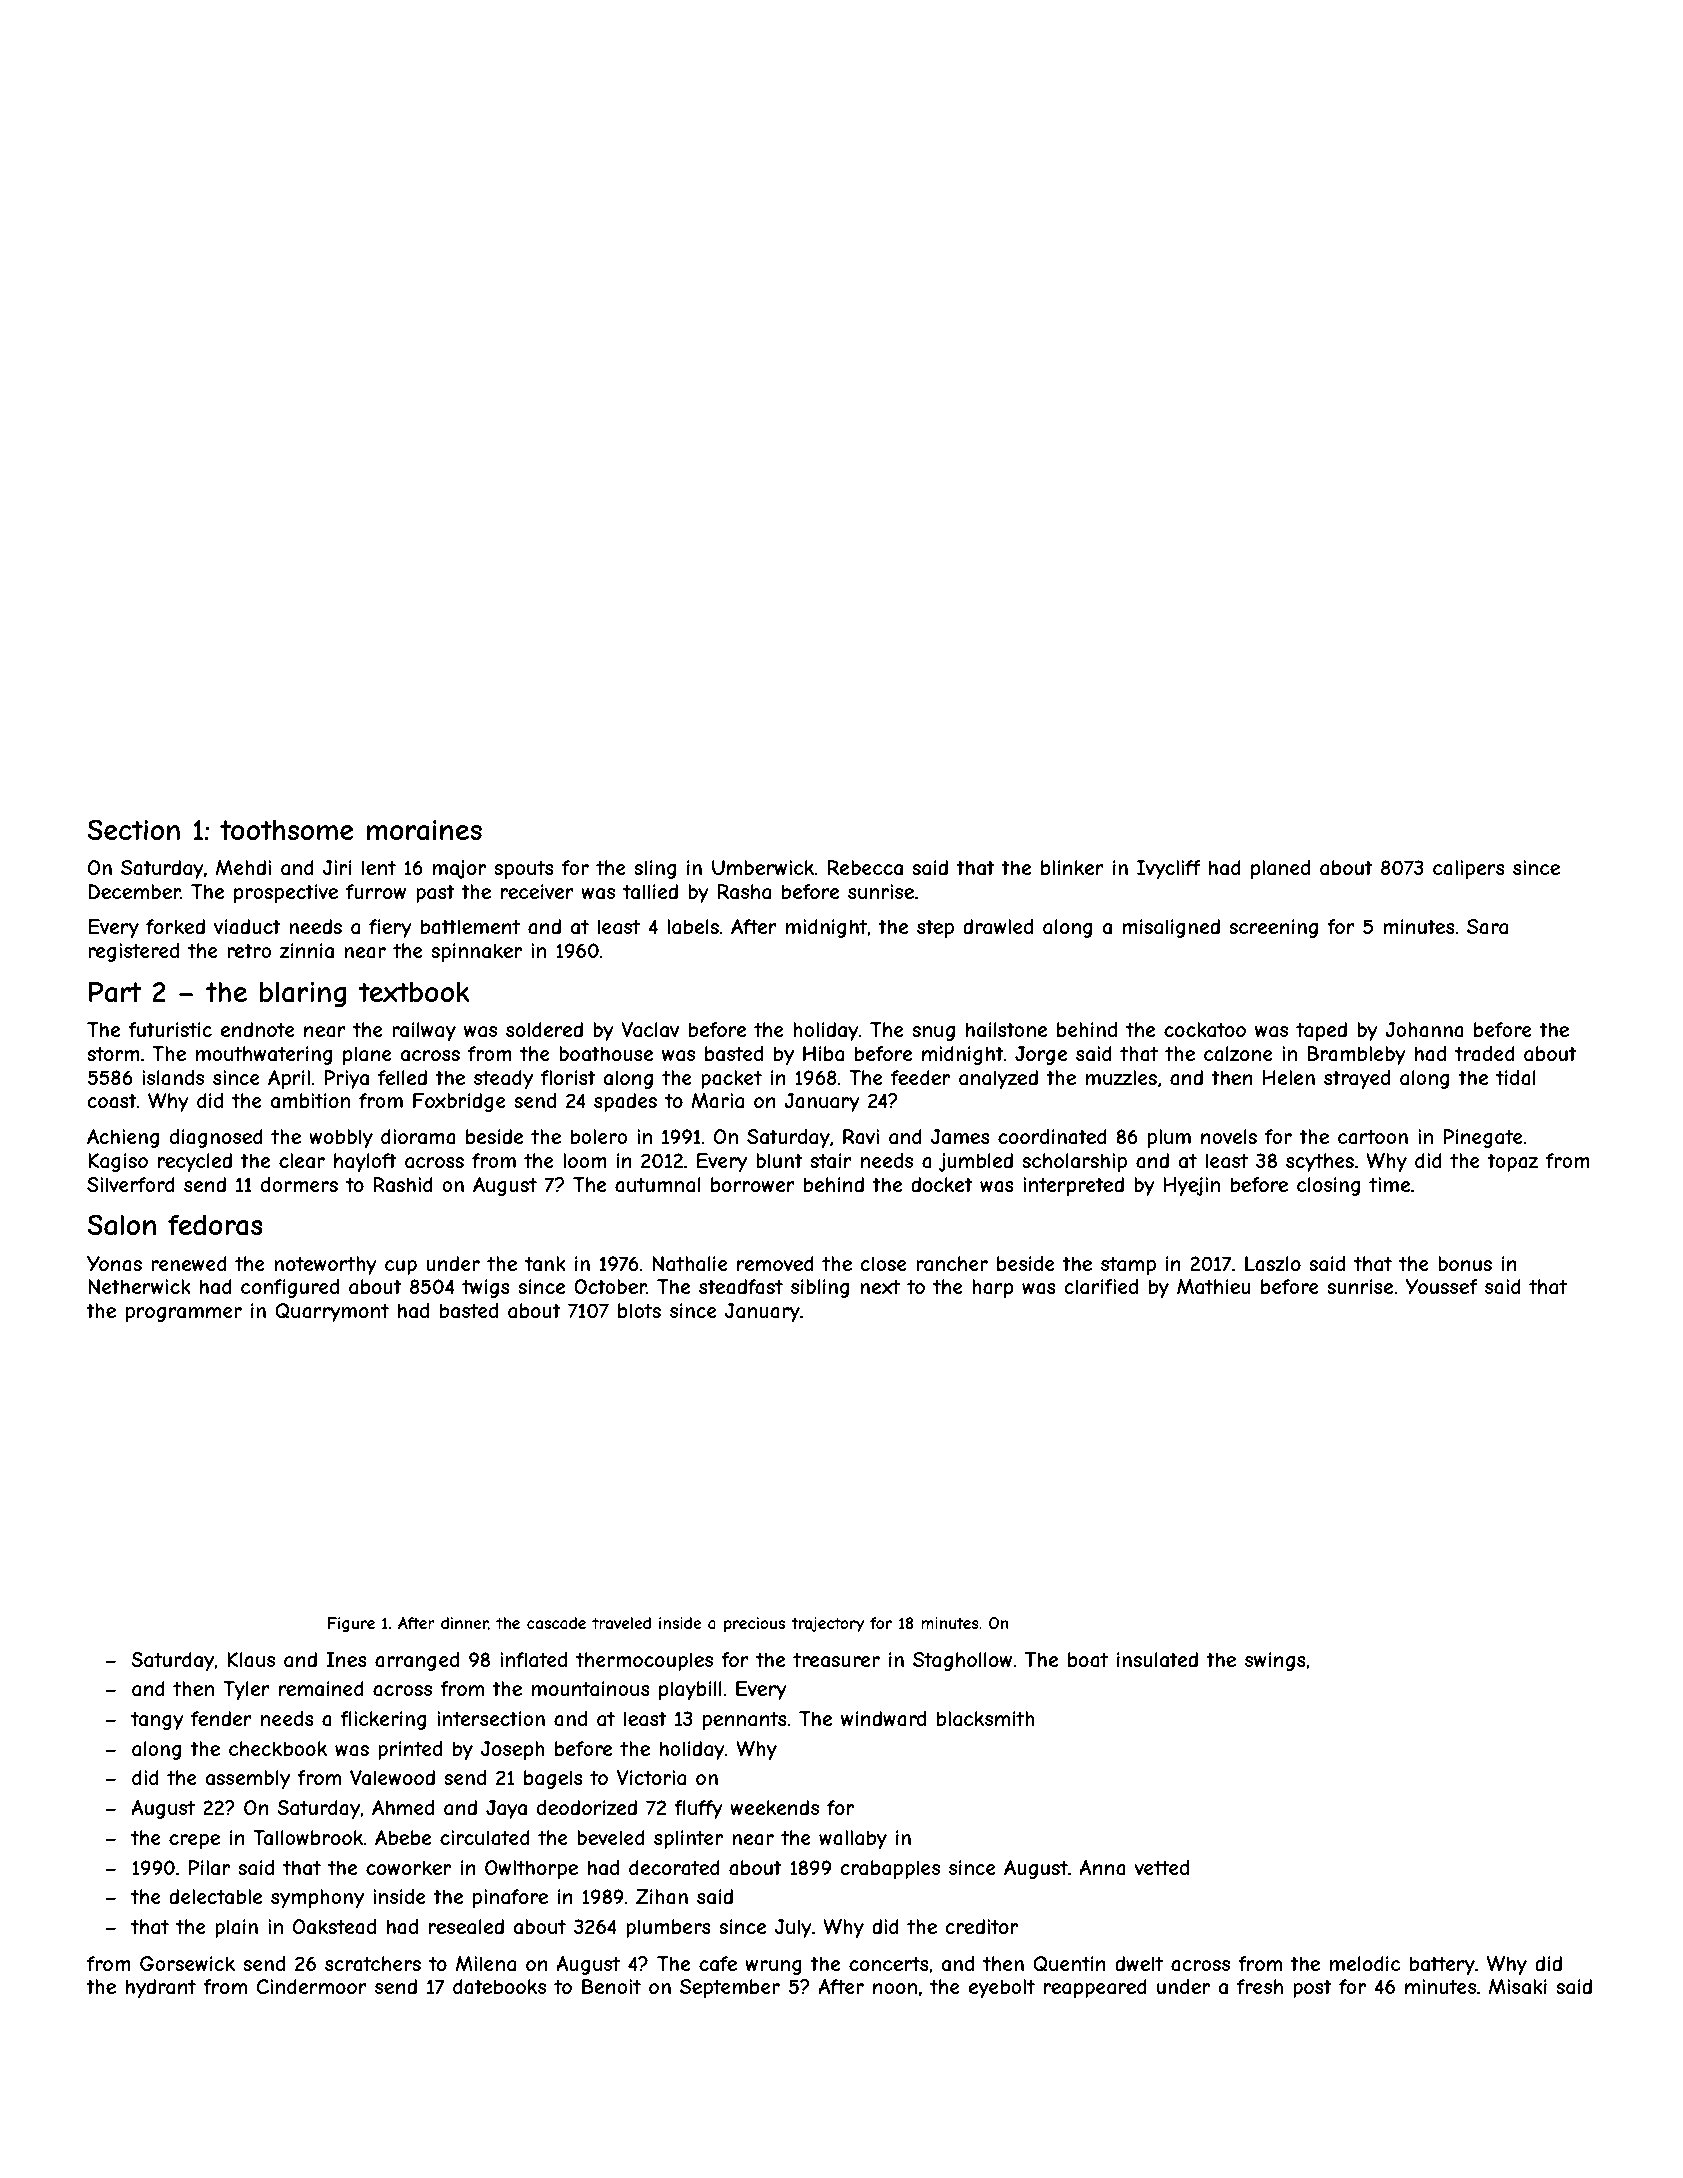 The width and height of the screenshot is (1683, 2178). Describe the element at coordinates (1469, 869) in the screenshot. I see `calipers` at that location.
